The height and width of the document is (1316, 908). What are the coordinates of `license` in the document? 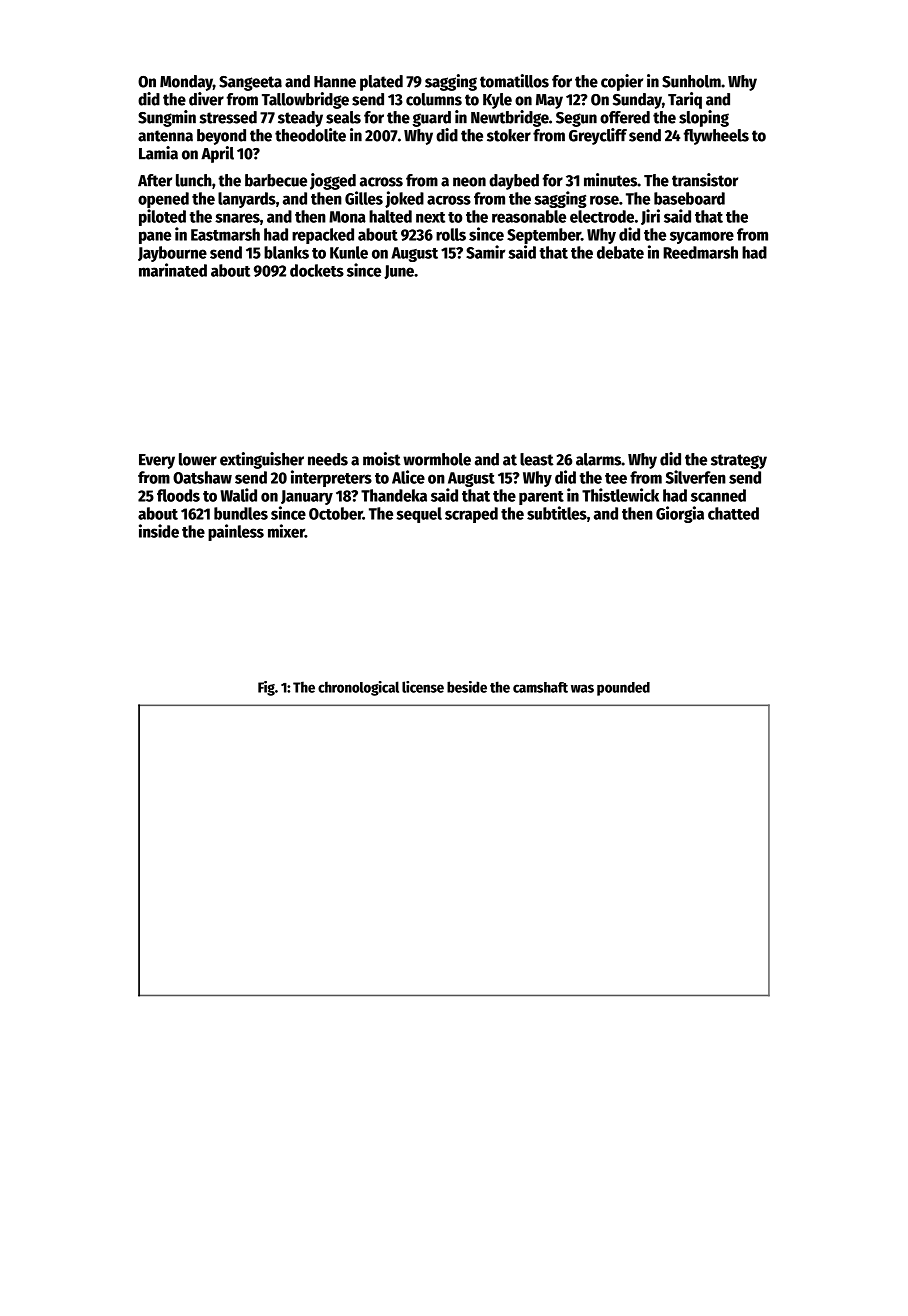 It's located at (423, 687).
